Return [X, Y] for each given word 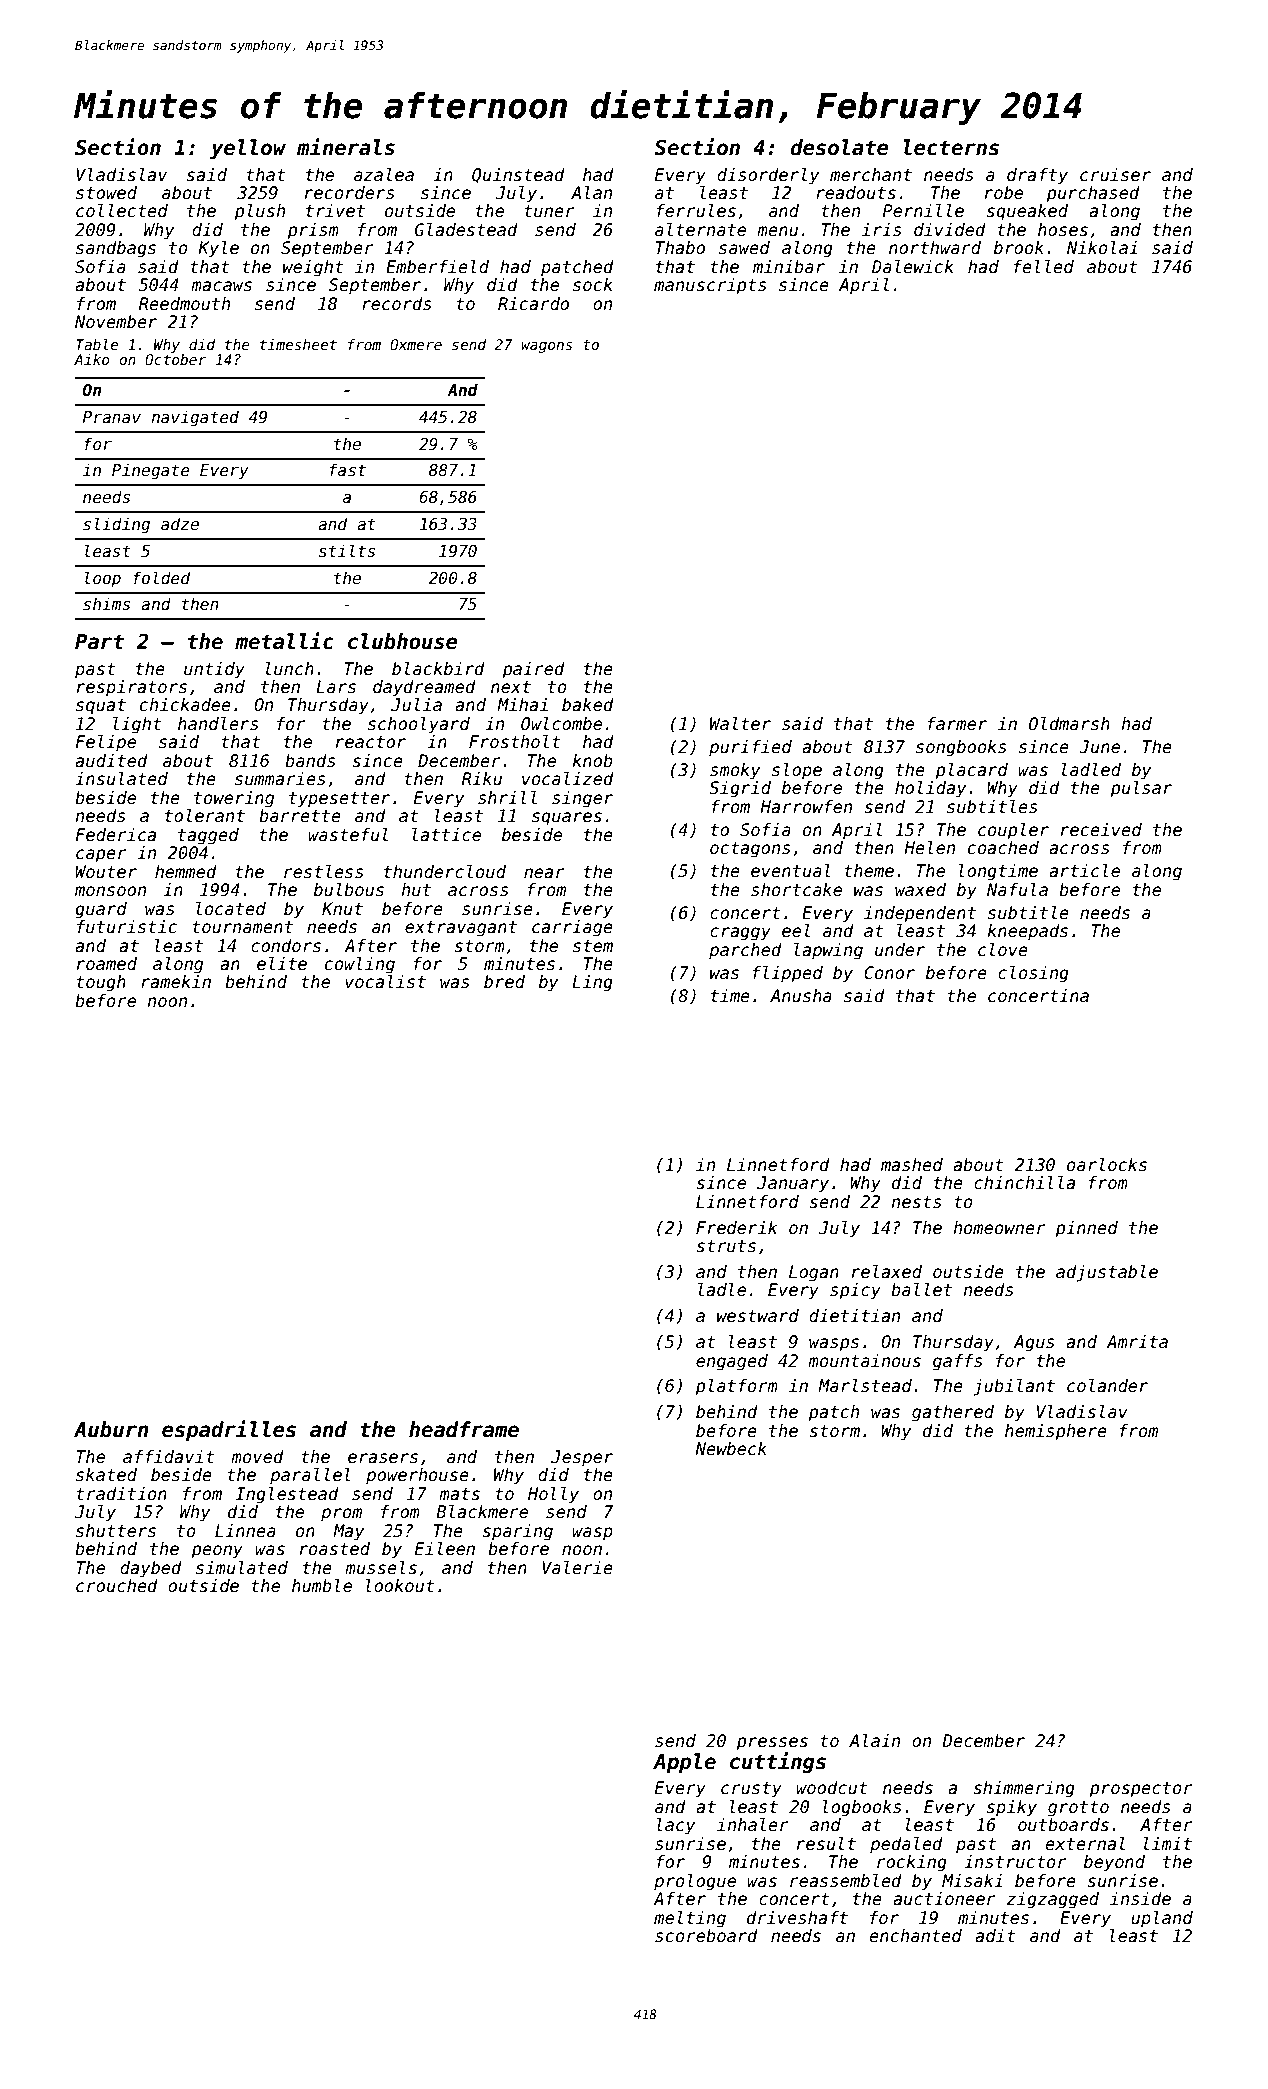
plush [259, 212]
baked [588, 705]
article [1084, 871]
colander [1107, 1386]
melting [690, 1919]
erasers [383, 1458]
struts [726, 1246]
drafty [1037, 176]
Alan [591, 192]
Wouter [106, 872]
